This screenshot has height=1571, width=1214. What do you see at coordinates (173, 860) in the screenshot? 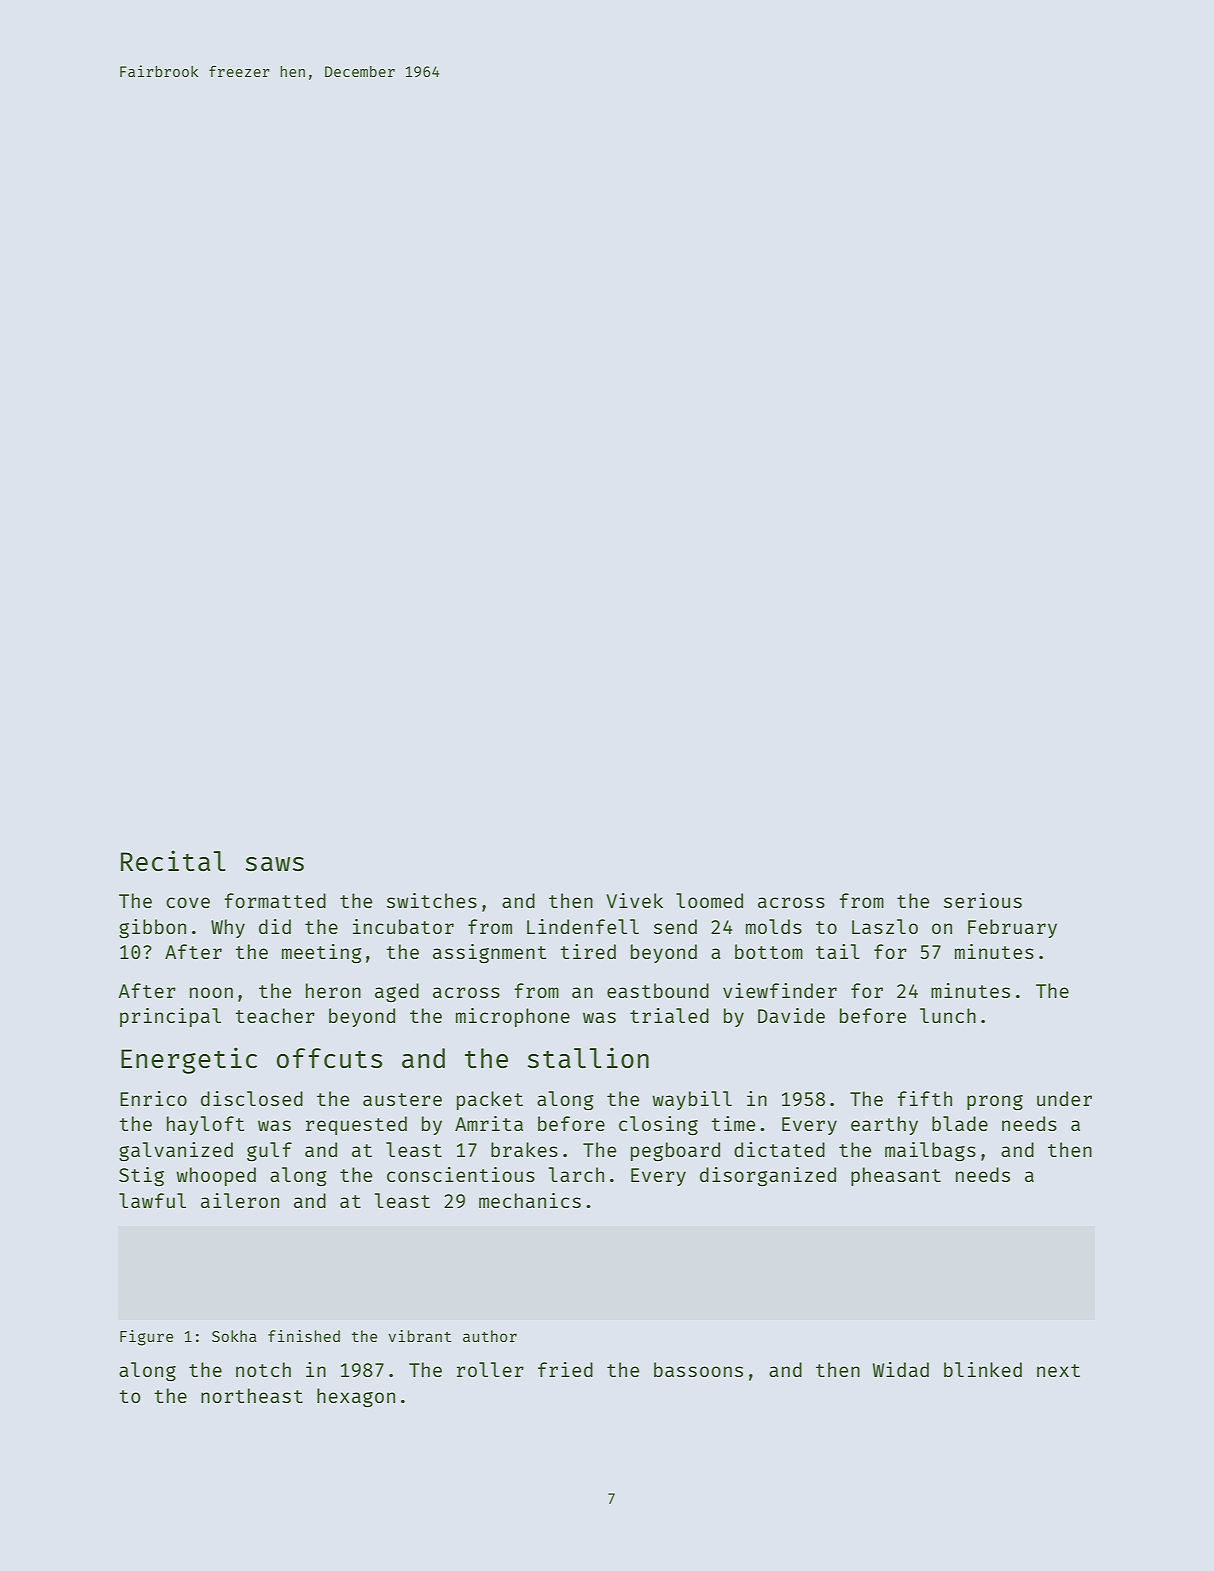
I see `Recital` at bounding box center [173, 860].
